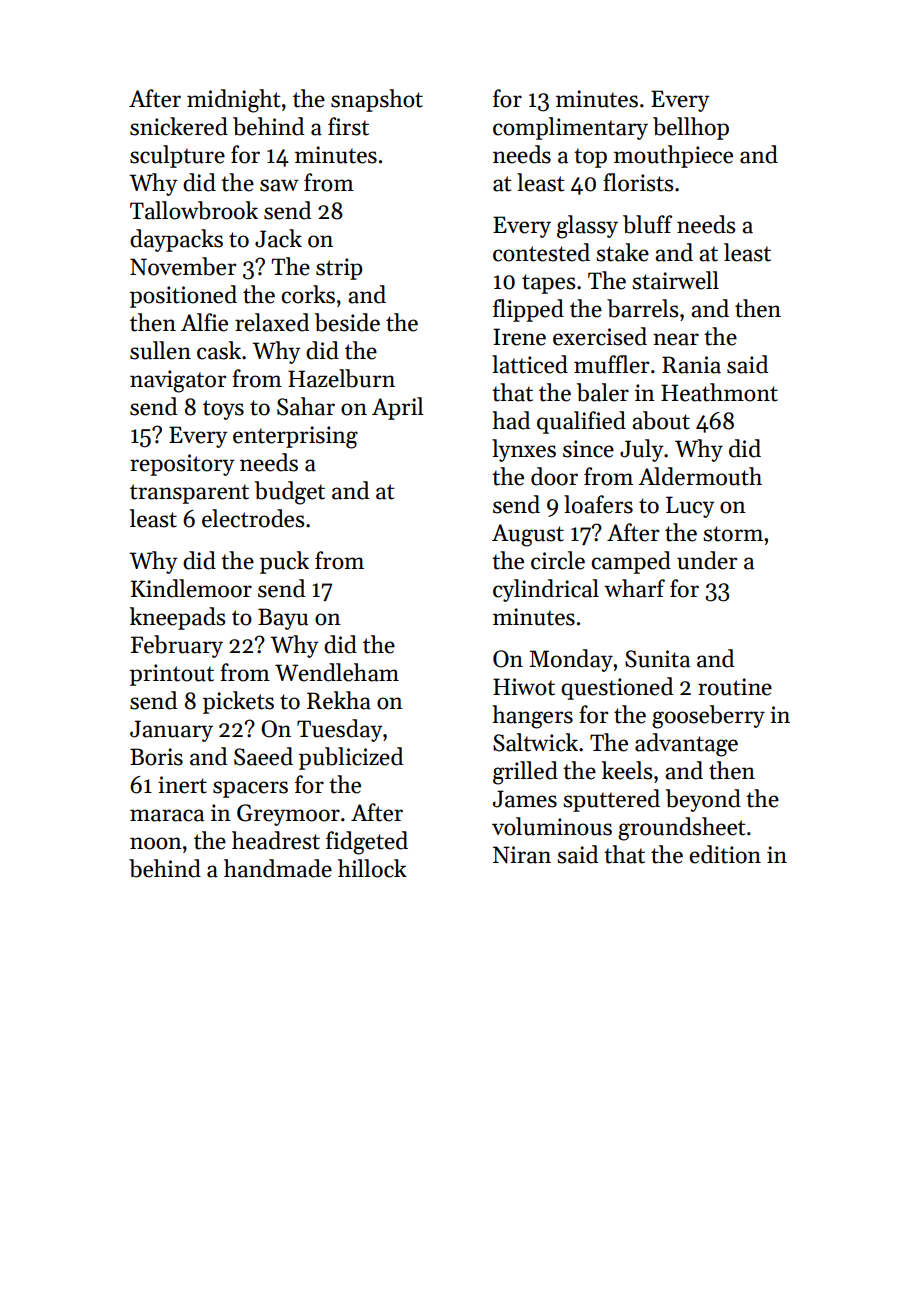 Image resolution: width=924 pixels, height=1311 pixels. Describe the element at coordinates (238, 702) in the image. I see `pickets` at that location.
